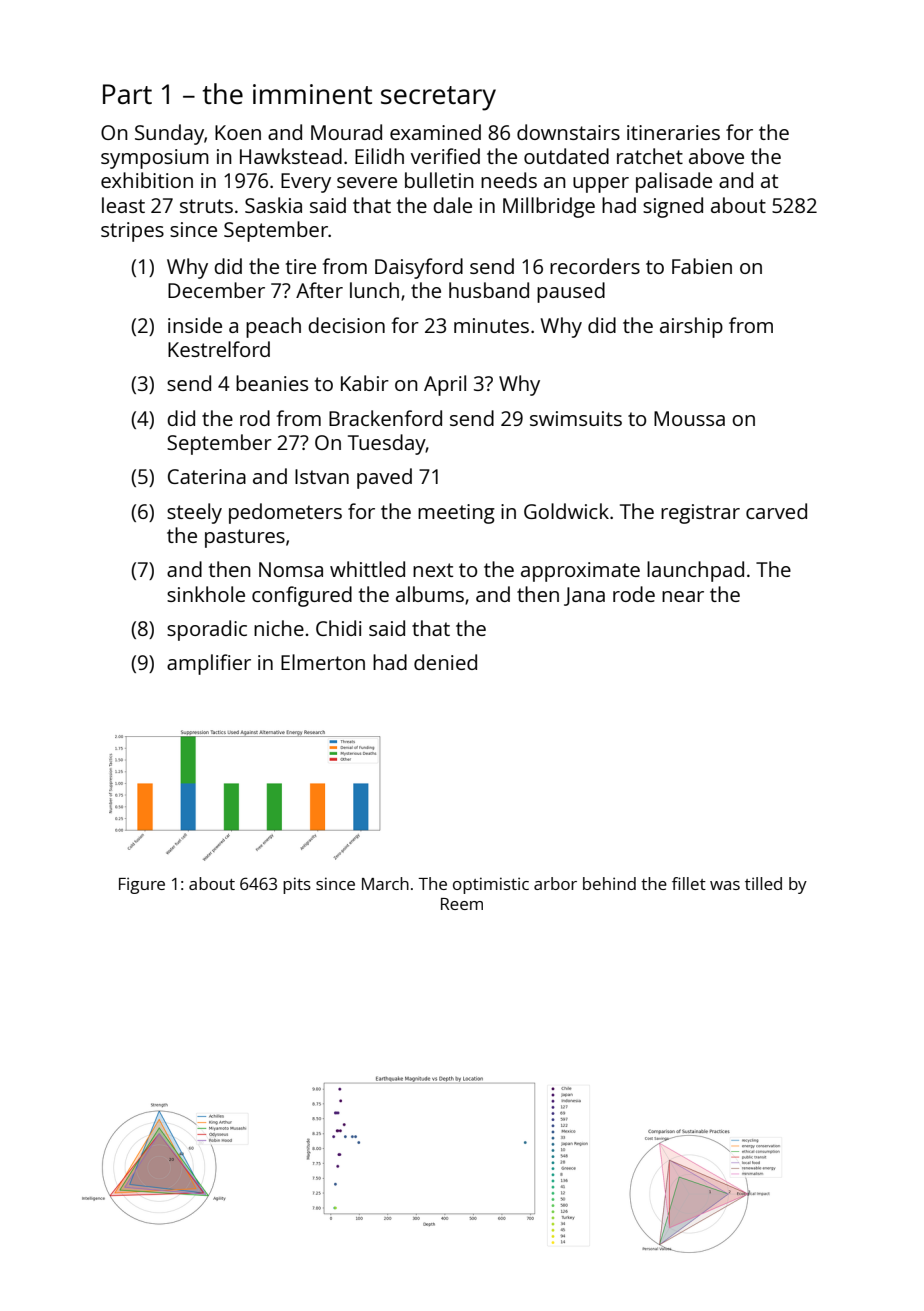 This screenshot has height=1311, width=924. Describe the element at coordinates (285, 513) in the screenshot. I see `pedometers` at that location.
